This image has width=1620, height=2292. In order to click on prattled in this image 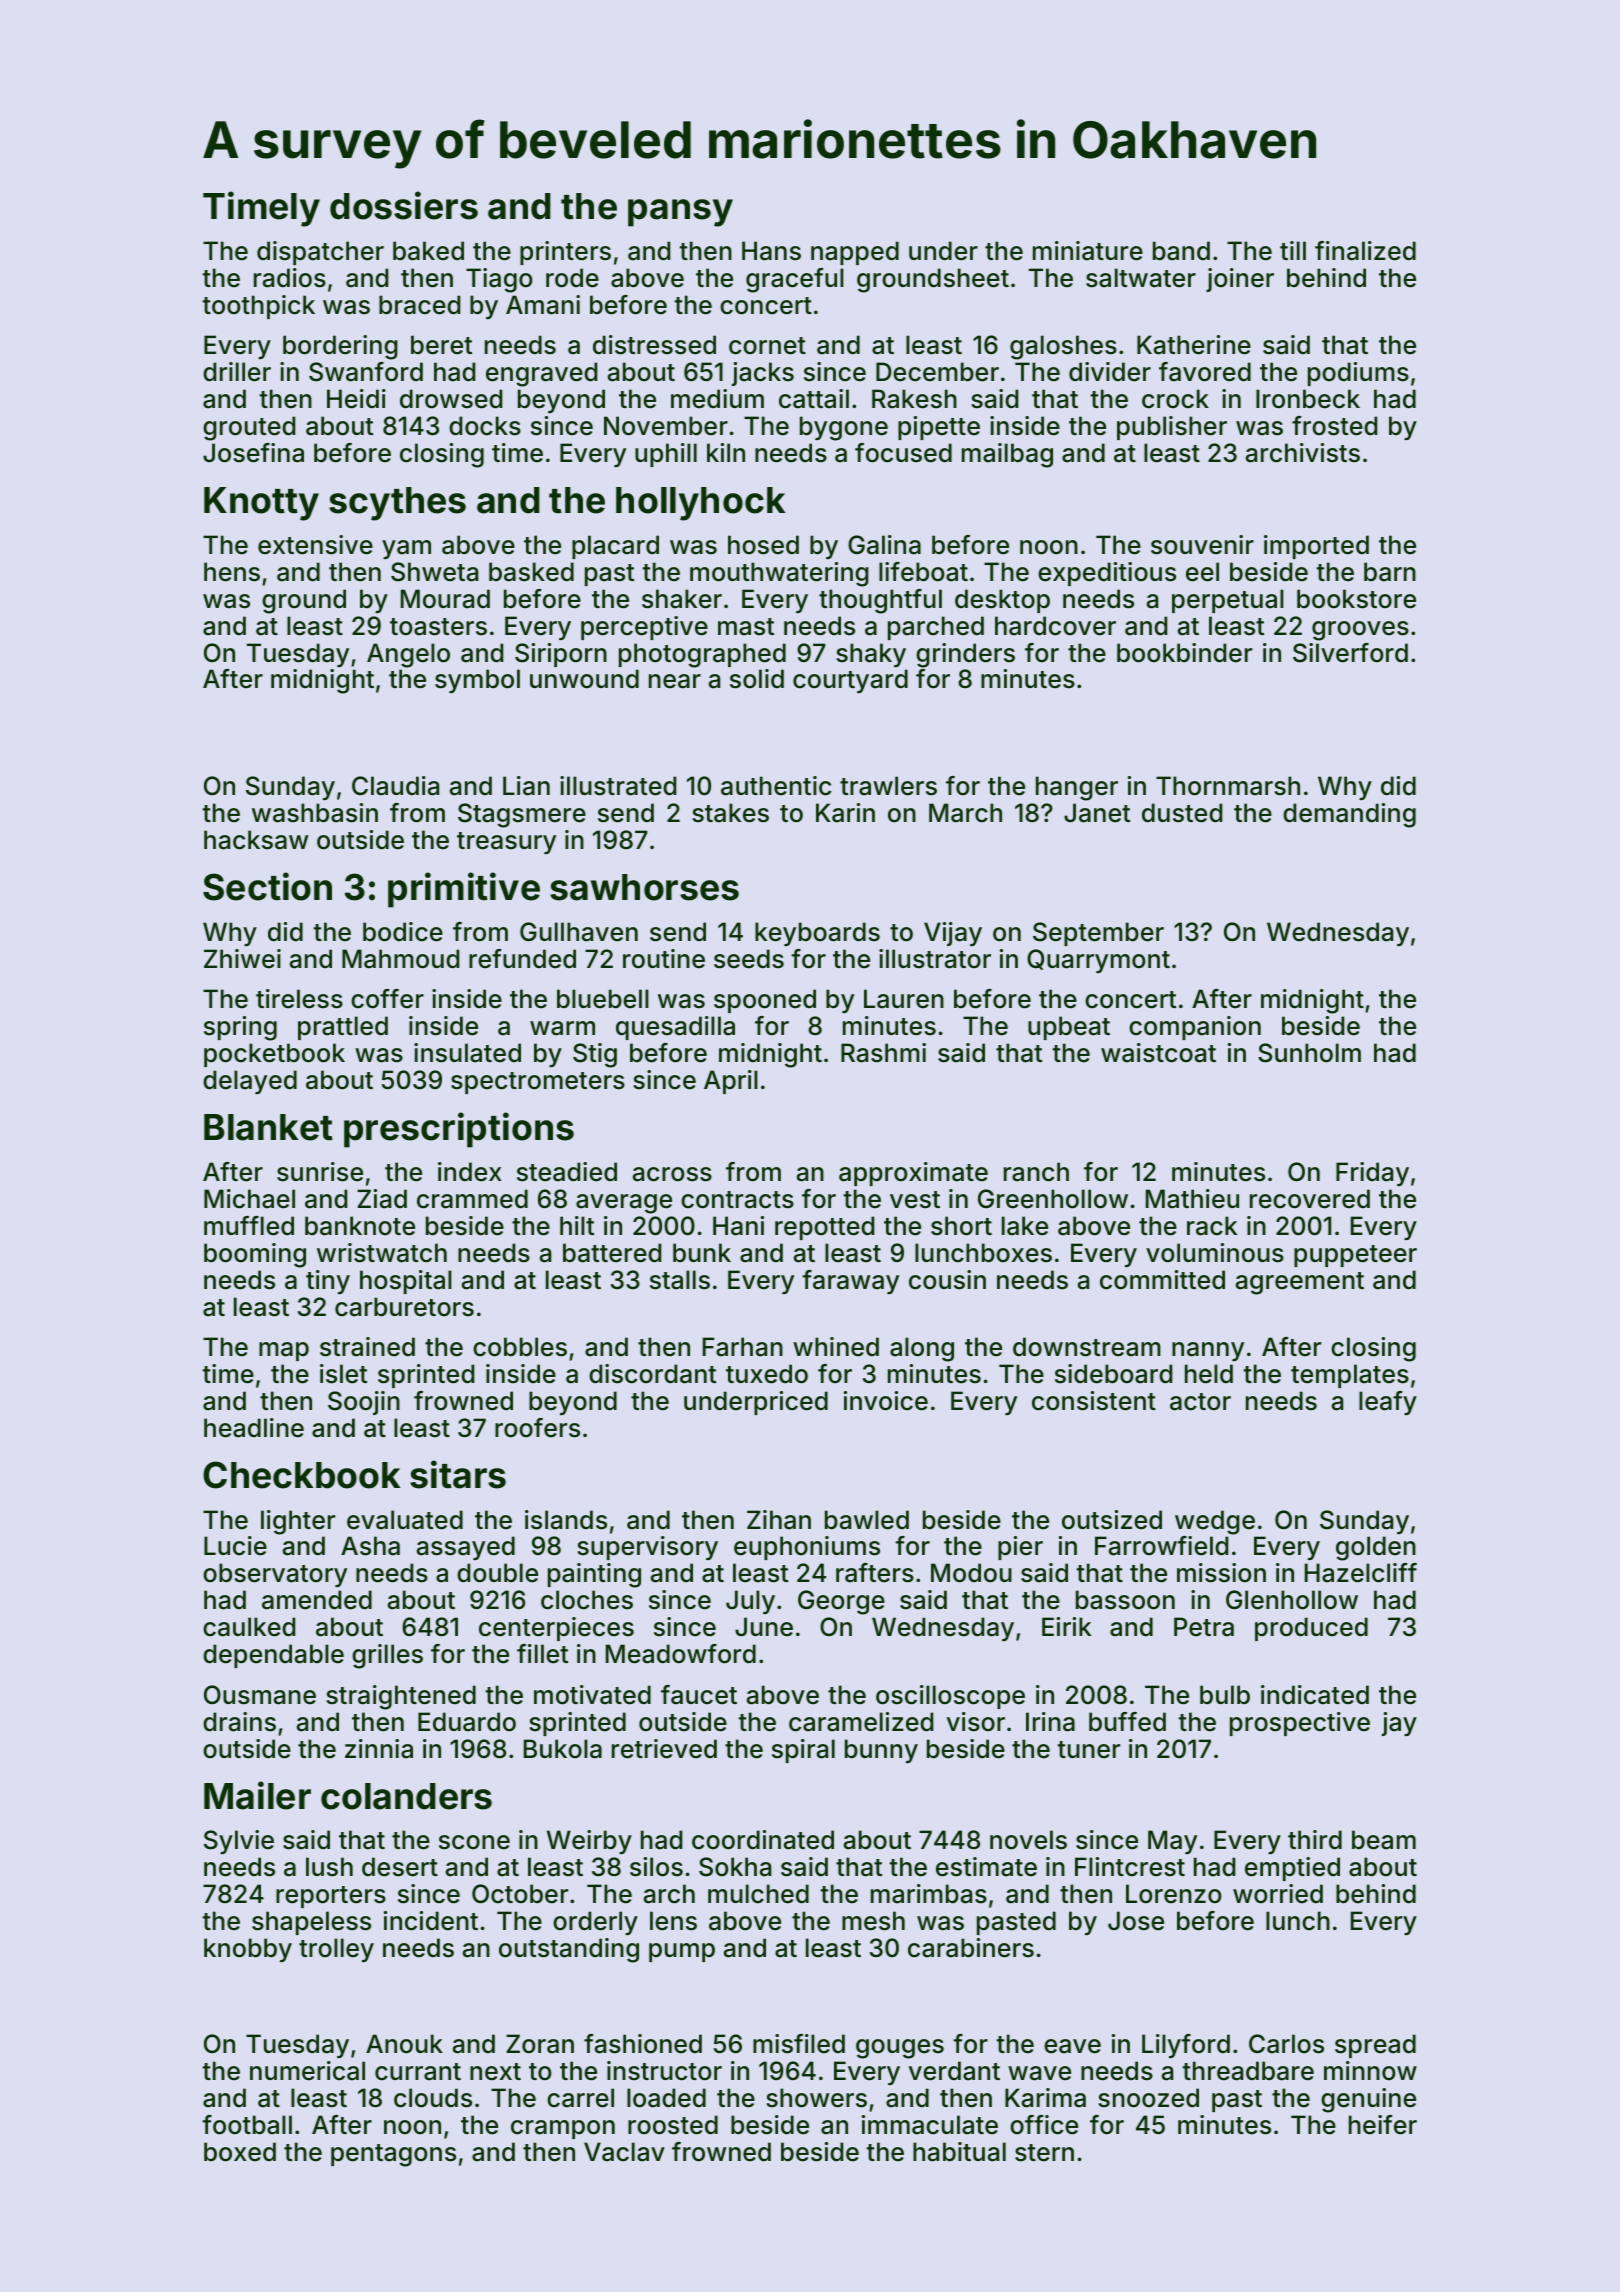, I will do `click(343, 1028)`.
